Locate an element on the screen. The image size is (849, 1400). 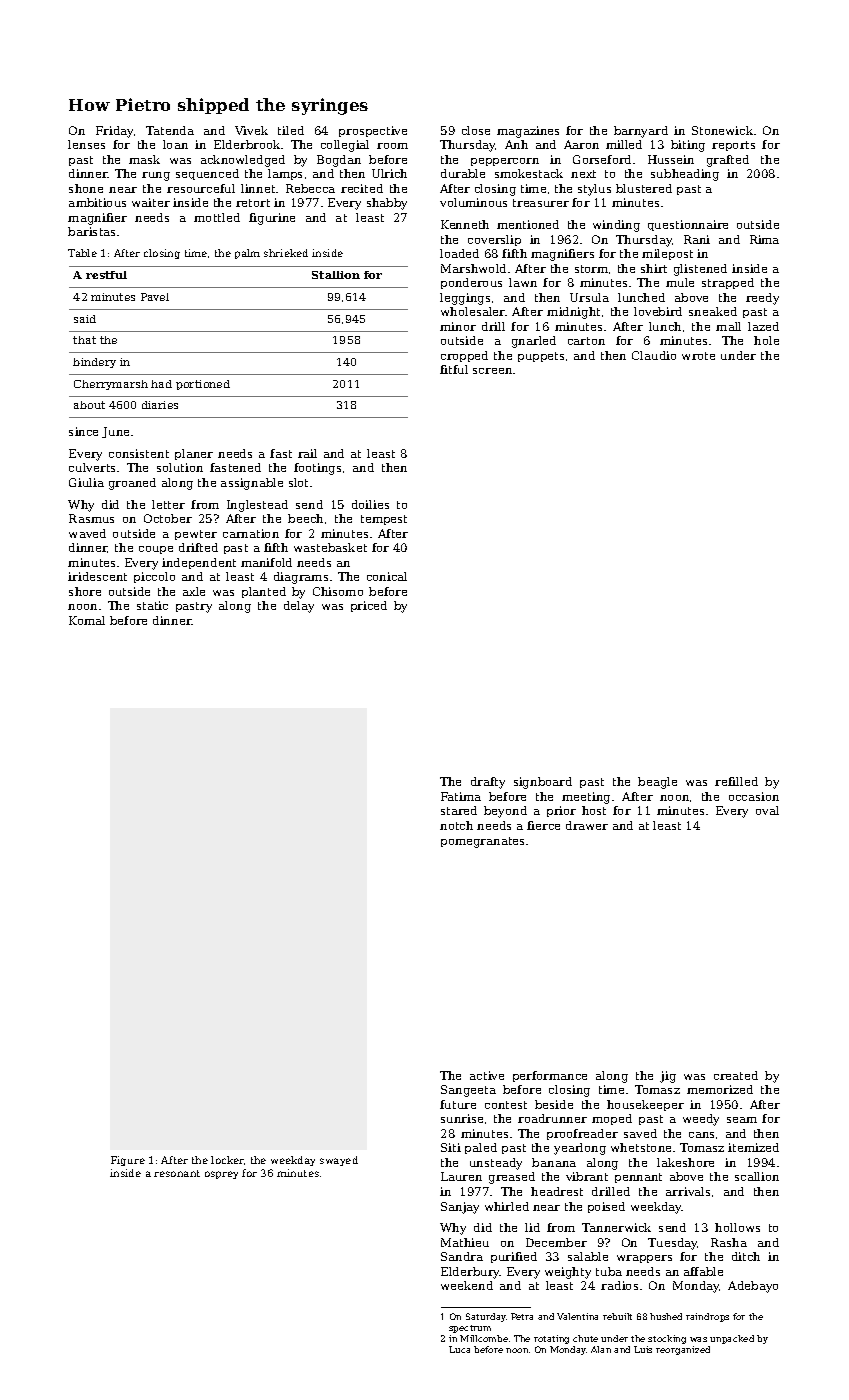
Komal is located at coordinates (87, 620).
